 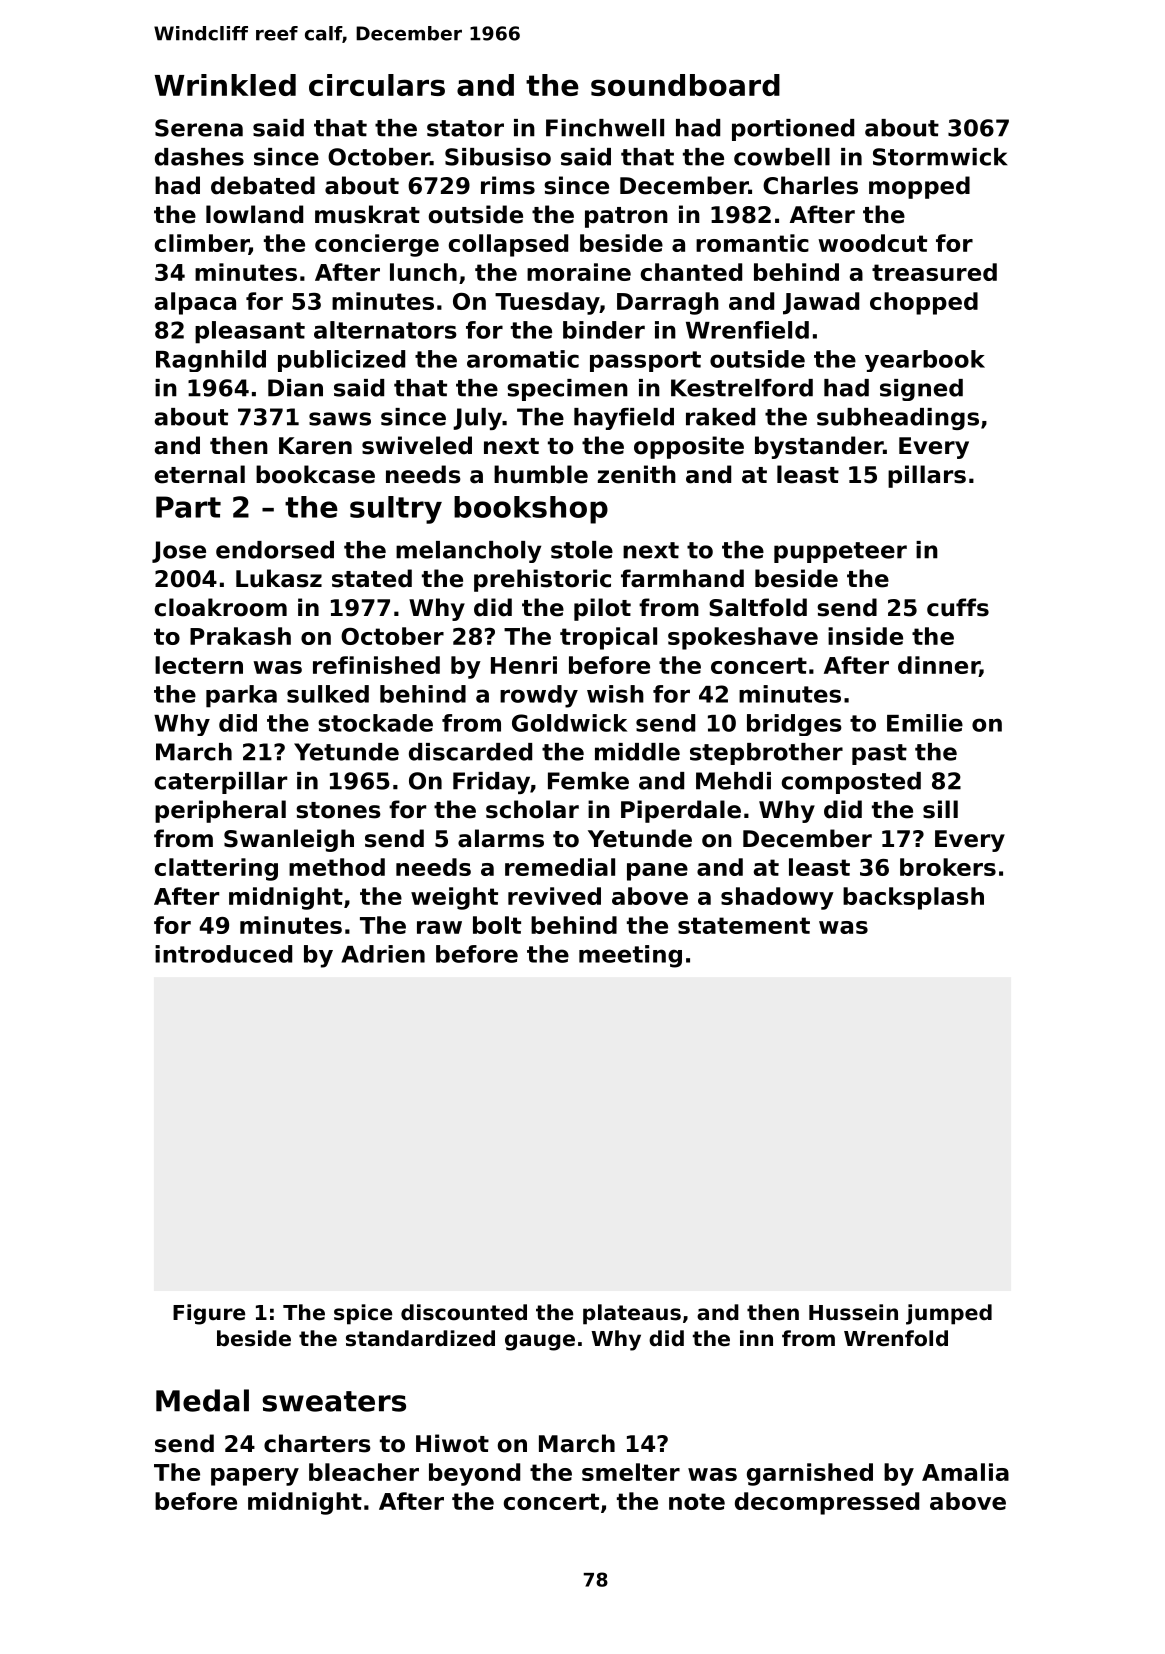 What do you see at coordinates (477, 419) in the image?
I see `July` at bounding box center [477, 419].
